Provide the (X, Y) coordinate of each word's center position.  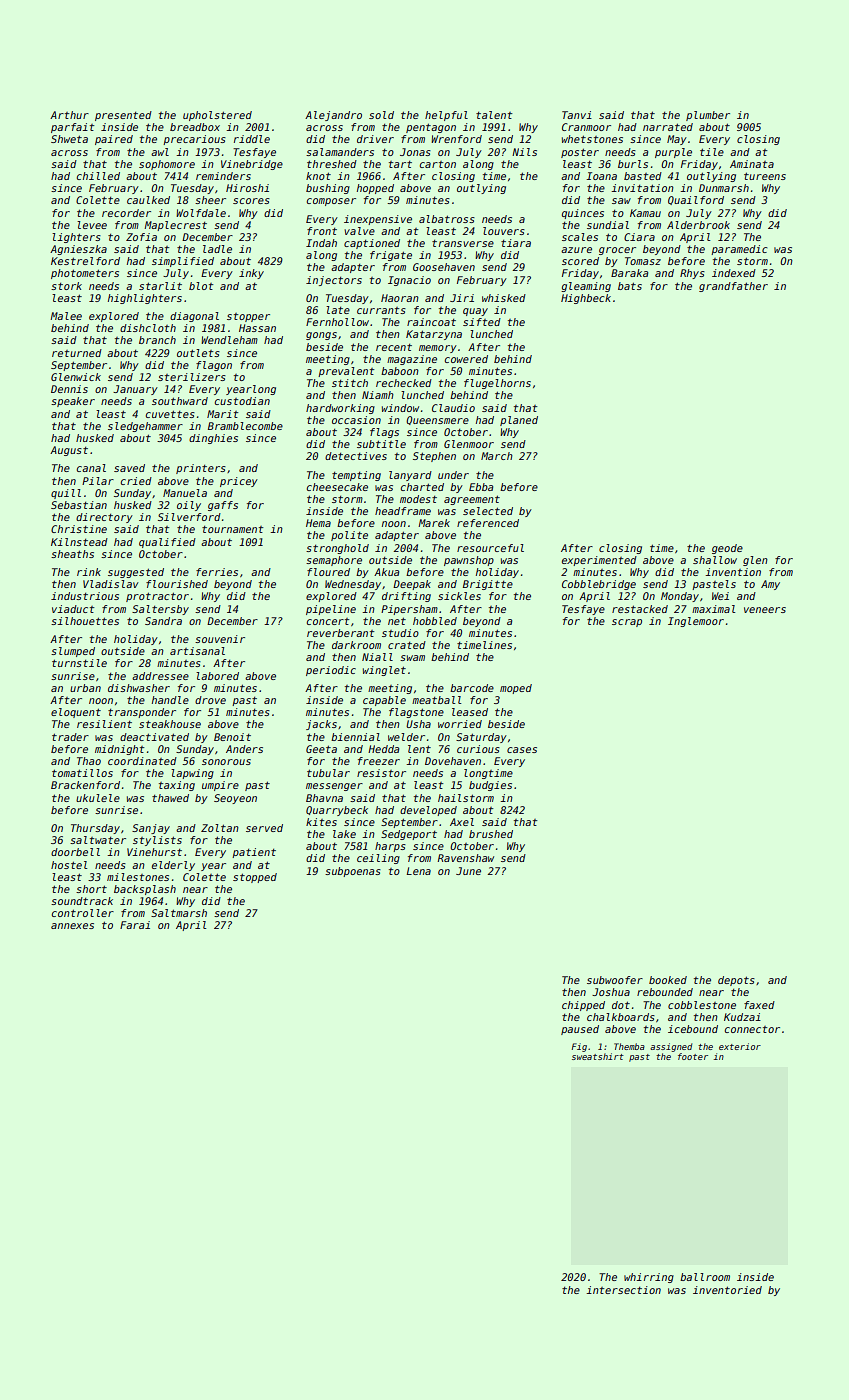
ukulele (98, 798)
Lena (418, 871)
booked (668, 980)
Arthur (69, 115)
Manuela (185, 493)
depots (736, 981)
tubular (328, 773)
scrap (627, 623)
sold (381, 115)
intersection (623, 1290)
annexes (72, 926)
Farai (135, 925)
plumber (708, 116)
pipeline (331, 610)
